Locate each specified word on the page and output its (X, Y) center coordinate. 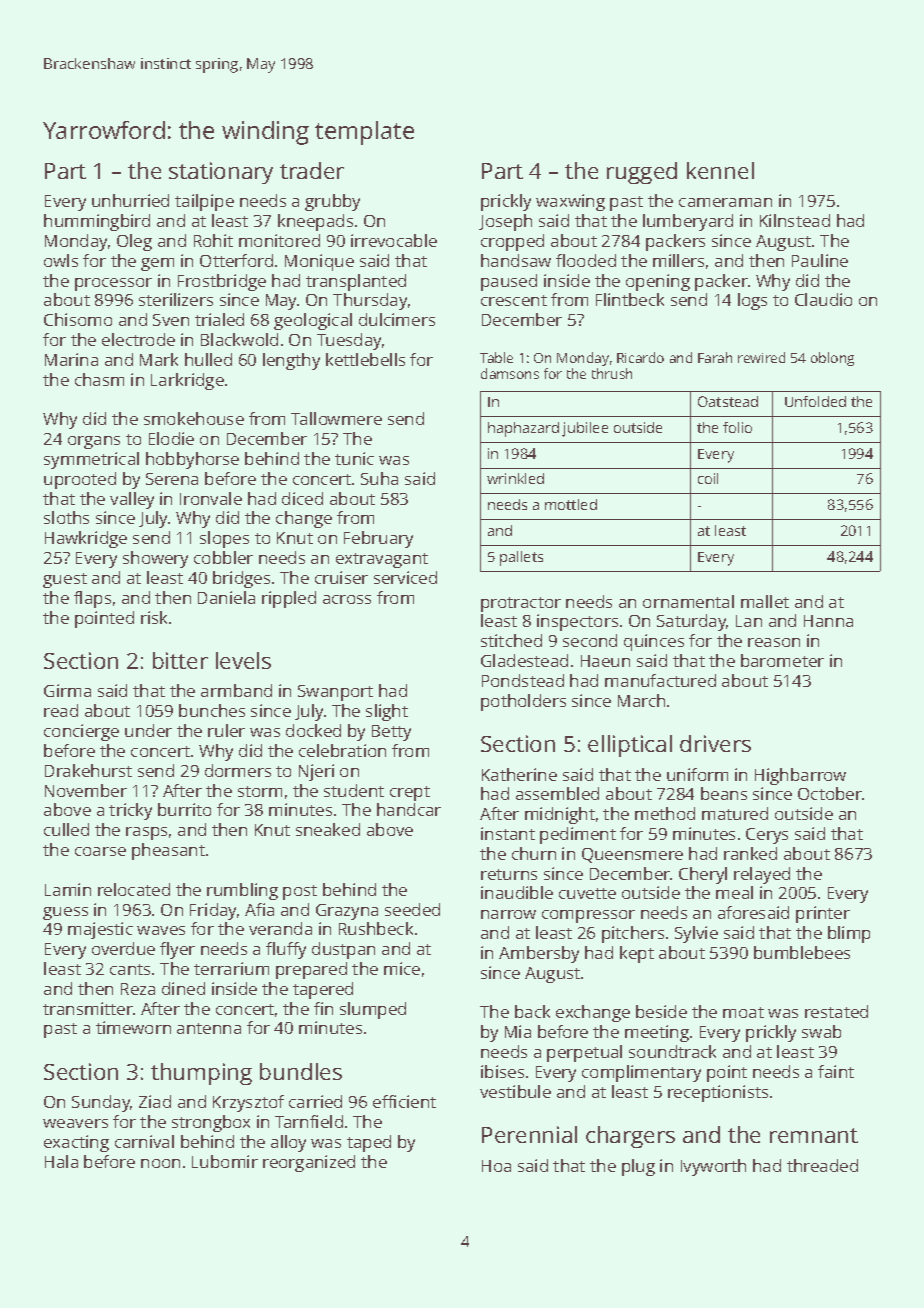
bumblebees (802, 952)
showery (155, 559)
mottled (571, 504)
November (86, 790)
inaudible (517, 892)
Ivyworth (713, 1167)
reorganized (309, 1163)
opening (658, 282)
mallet (765, 601)
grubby (332, 202)
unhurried (130, 200)
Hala (61, 1161)
